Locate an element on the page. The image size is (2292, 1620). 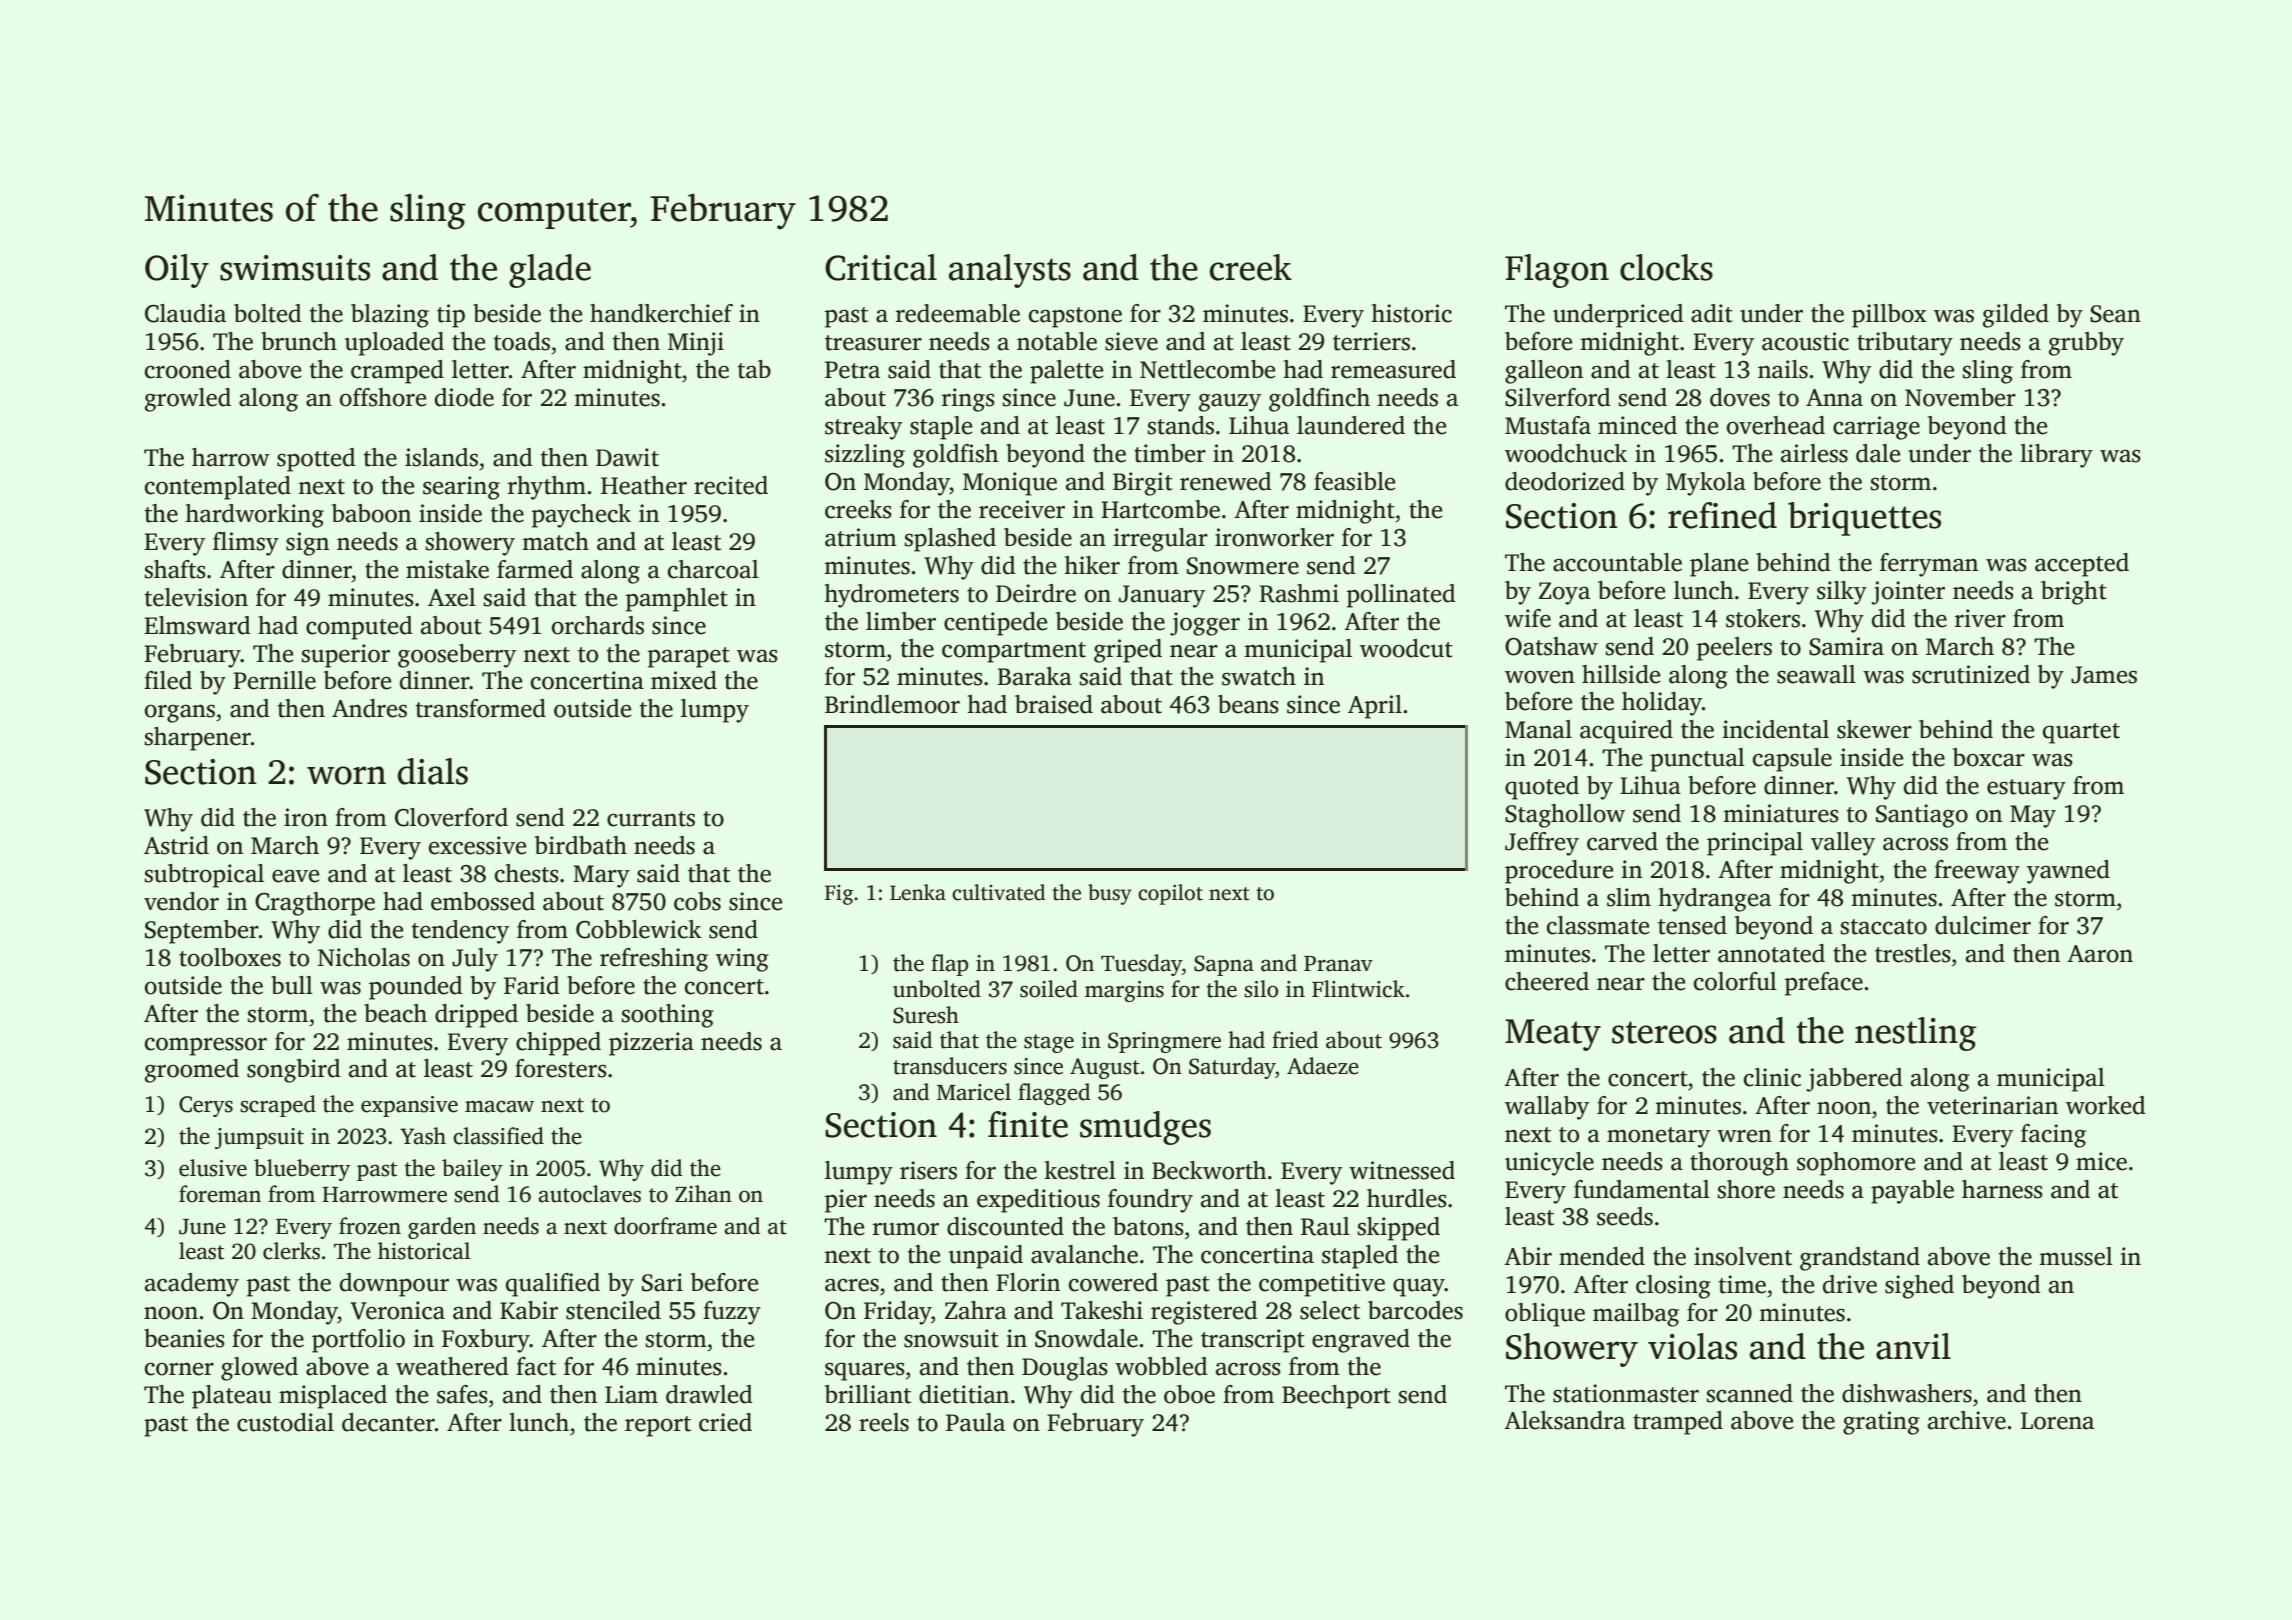
qualified is located at coordinates (552, 1285).
